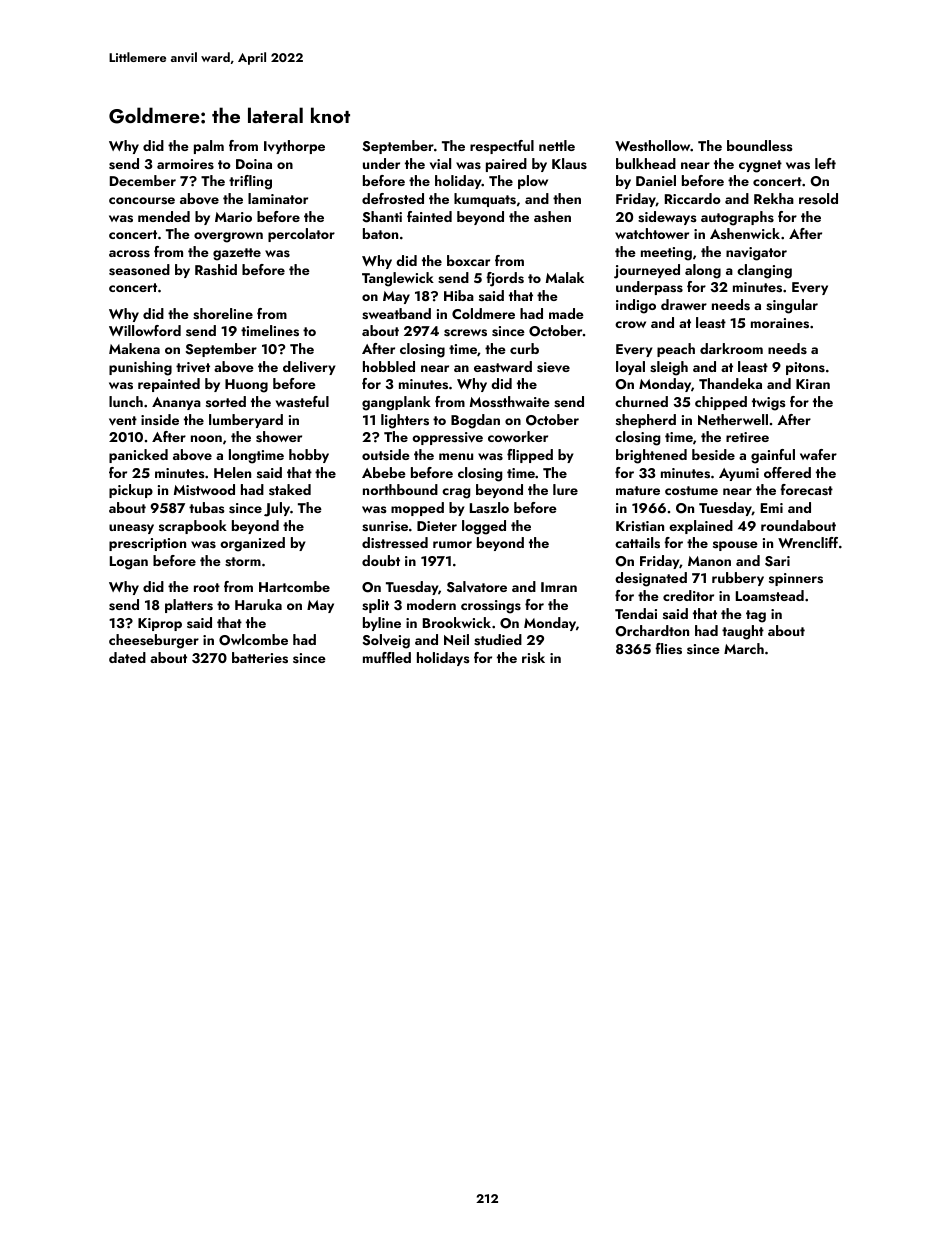  Describe the element at coordinates (145, 330) in the document. I see `Willowford` at that location.
